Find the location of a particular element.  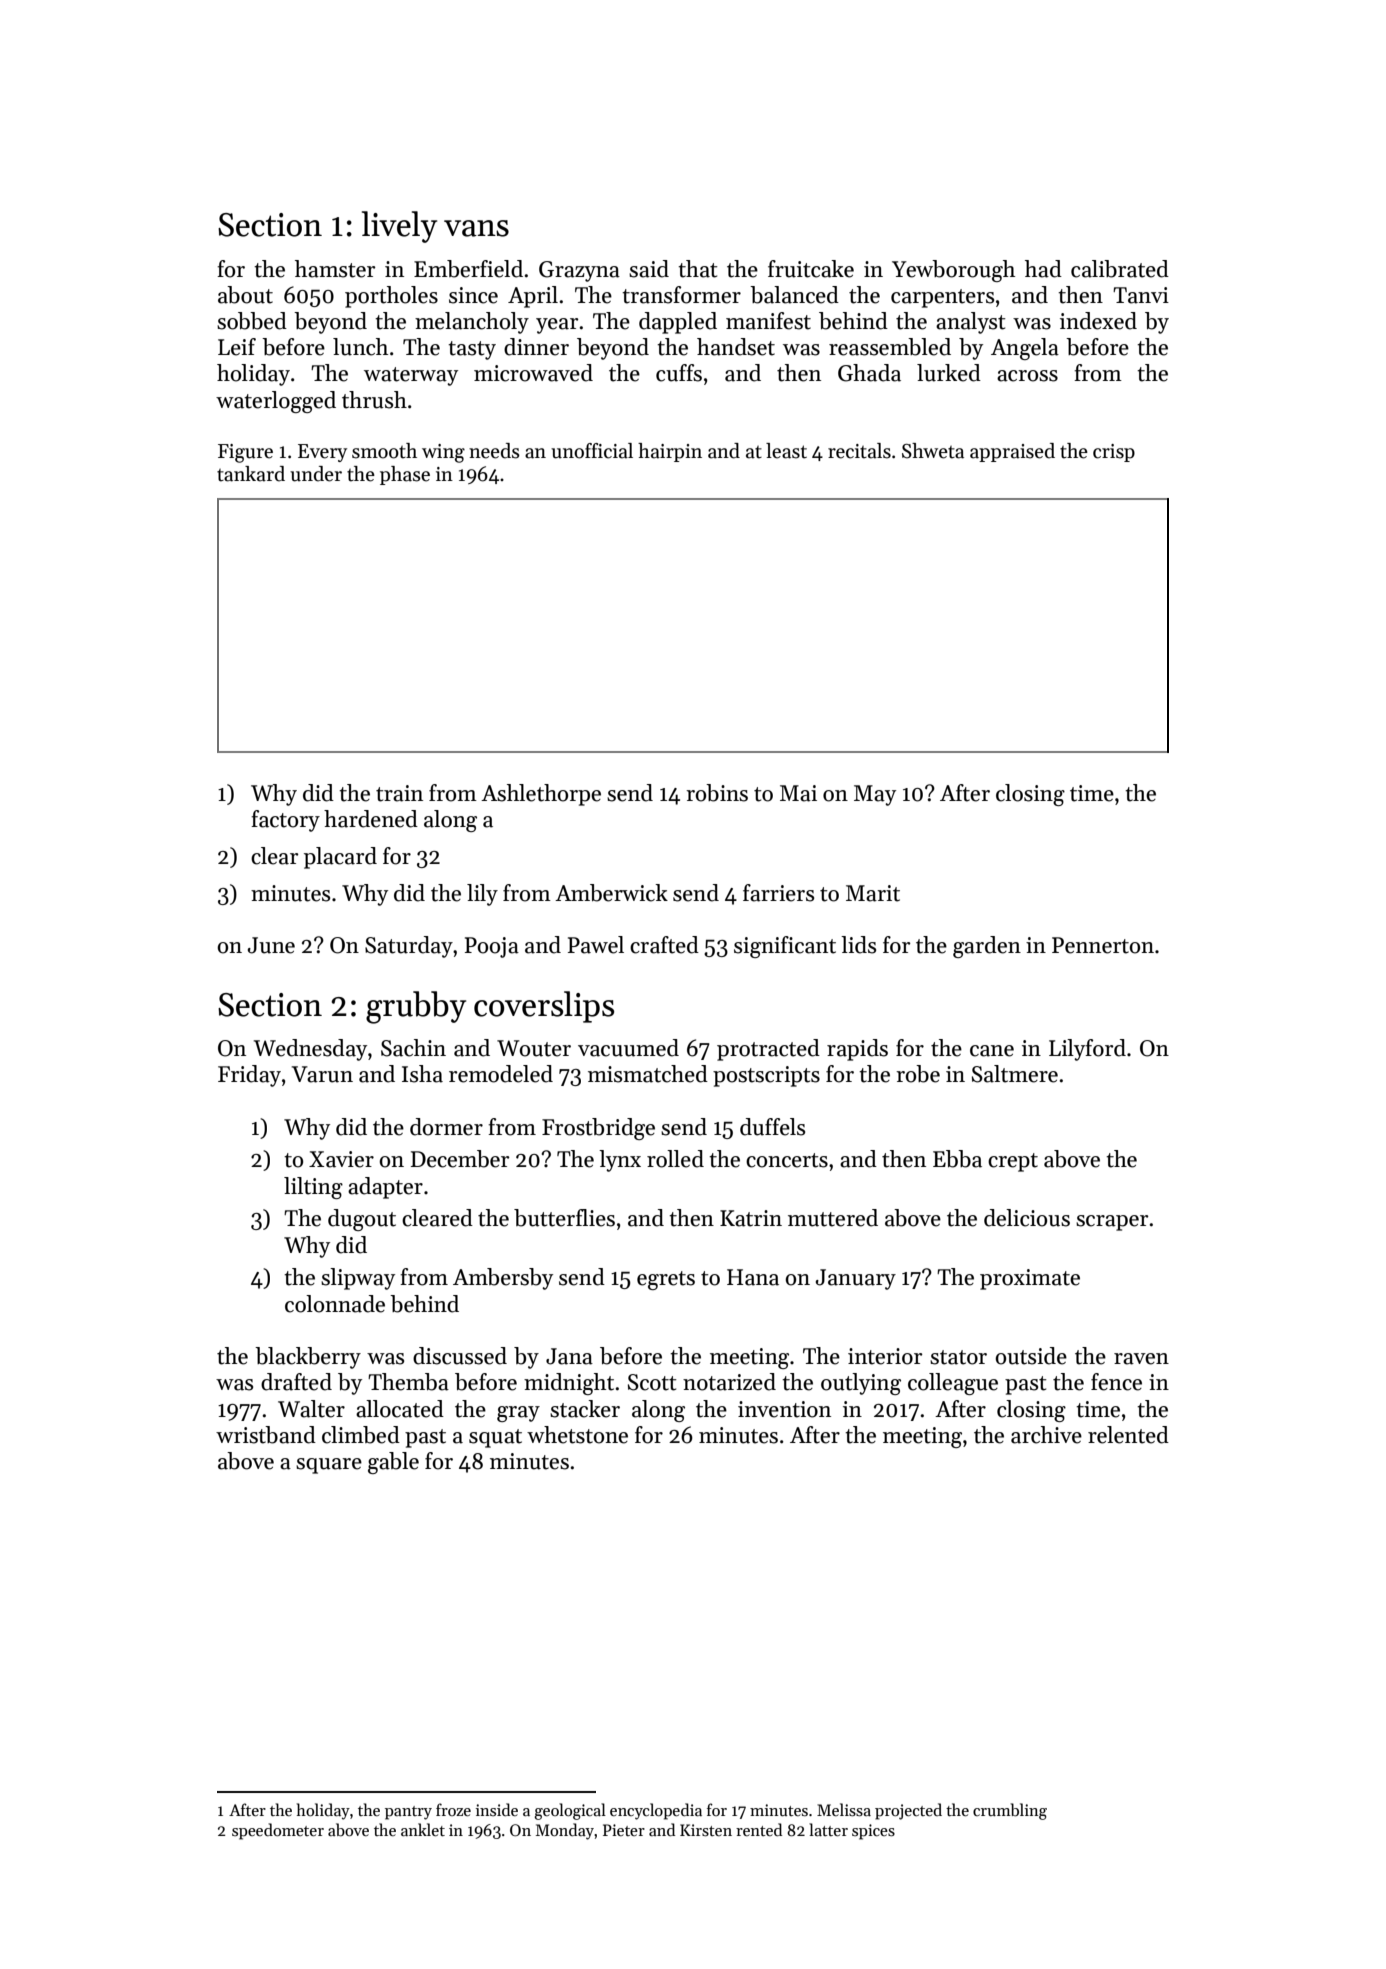

lively is located at coordinates (399, 227).
